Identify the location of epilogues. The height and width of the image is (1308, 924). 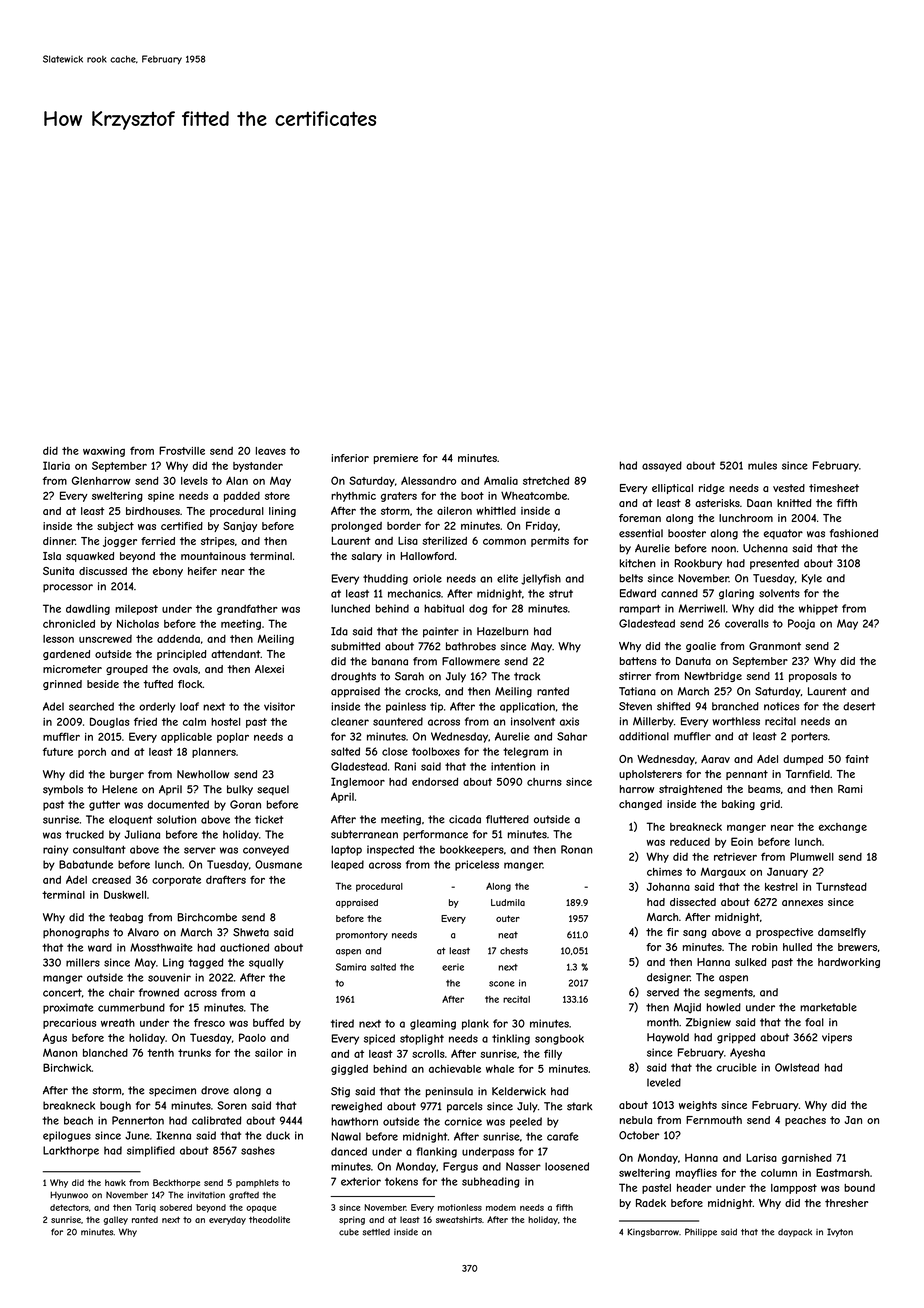
(67, 1136).
